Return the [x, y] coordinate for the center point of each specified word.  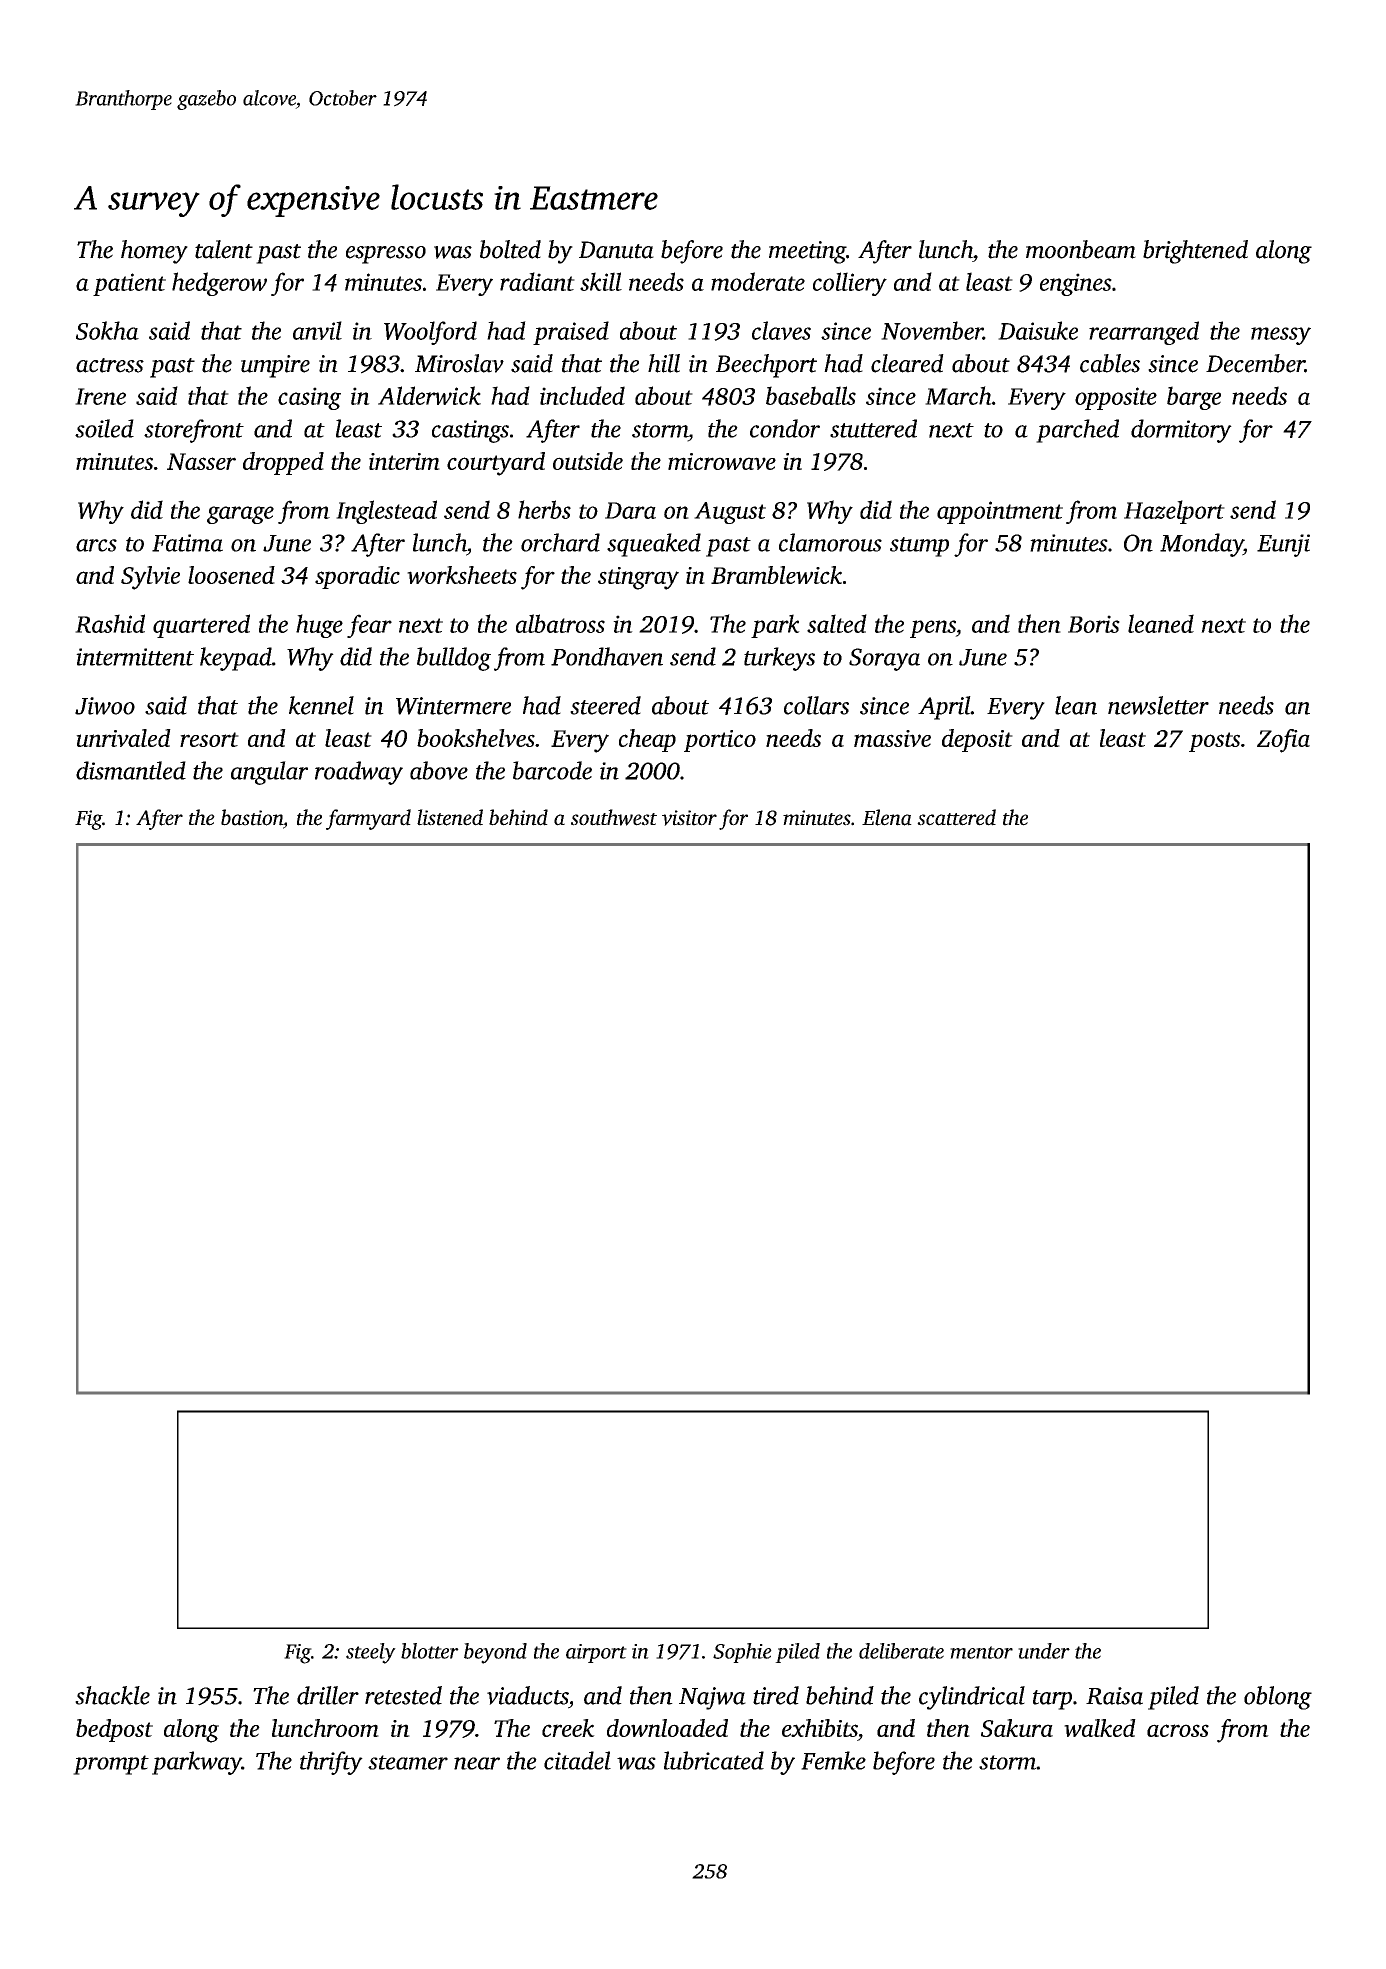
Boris [1094, 624]
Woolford [430, 333]
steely [371, 1653]
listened [450, 817]
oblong [1278, 1698]
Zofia [1283, 741]
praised [571, 333]
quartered [201, 626]
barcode [552, 770]
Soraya [884, 659]
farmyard [368, 819]
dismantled [131, 770]
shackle [112, 1695]
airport [596, 1653]
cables [1110, 363]
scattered [956, 817]
